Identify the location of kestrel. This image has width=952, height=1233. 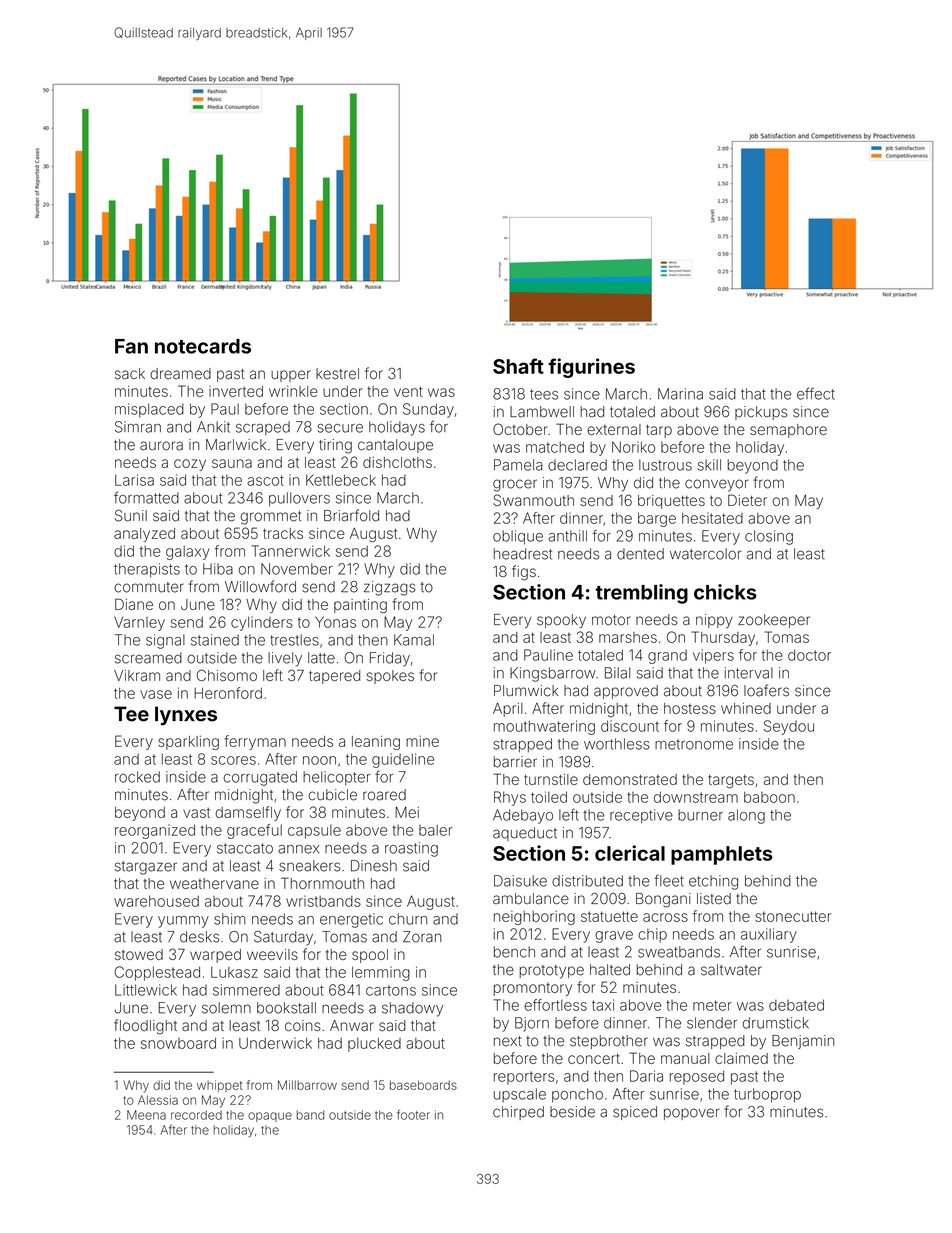
(337, 374).
